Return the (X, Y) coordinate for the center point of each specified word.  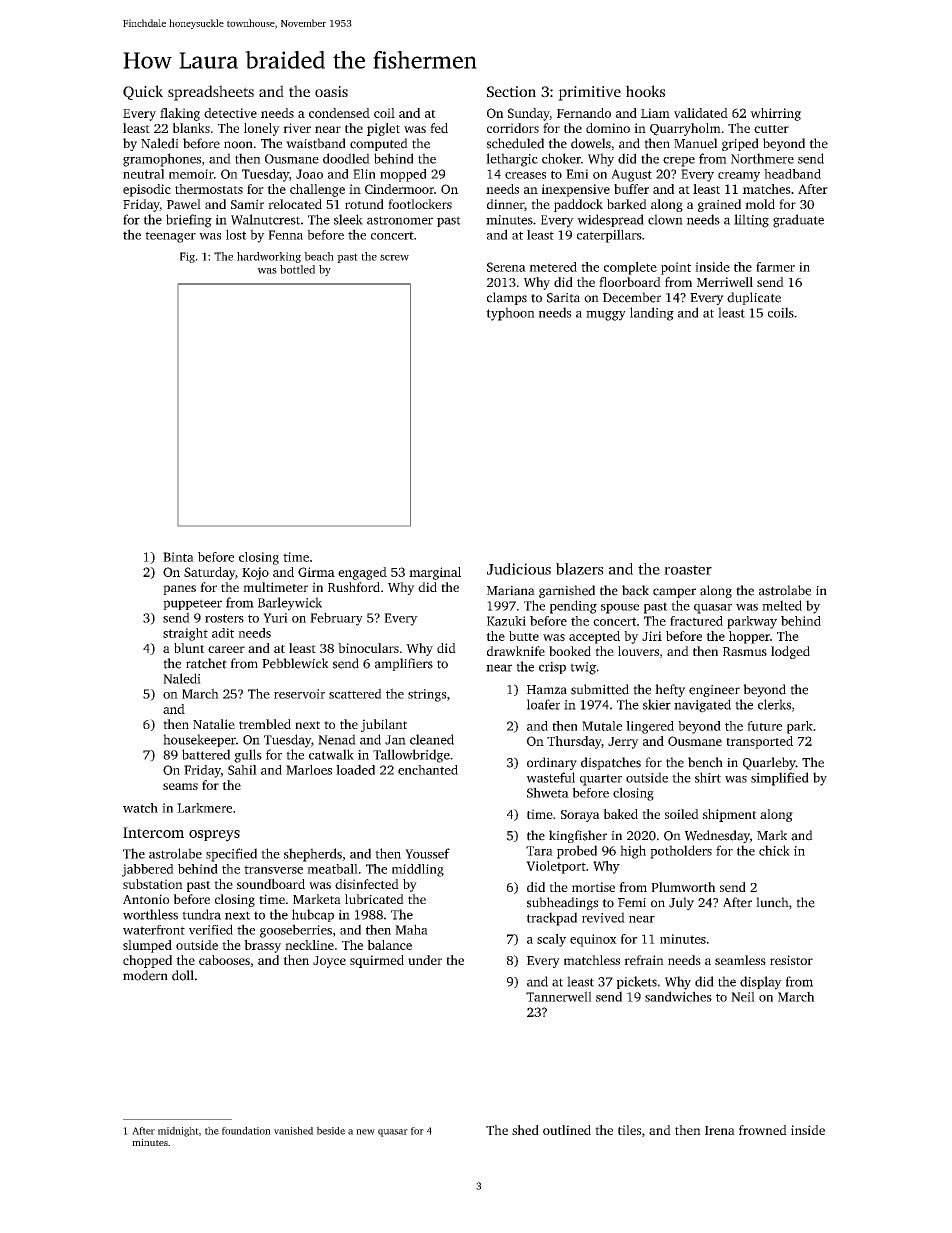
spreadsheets (211, 93)
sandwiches (678, 996)
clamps (507, 298)
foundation (246, 1130)
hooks (645, 91)
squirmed (377, 961)
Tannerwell (559, 996)
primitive (589, 93)
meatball (332, 869)
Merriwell (725, 282)
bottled (297, 269)
